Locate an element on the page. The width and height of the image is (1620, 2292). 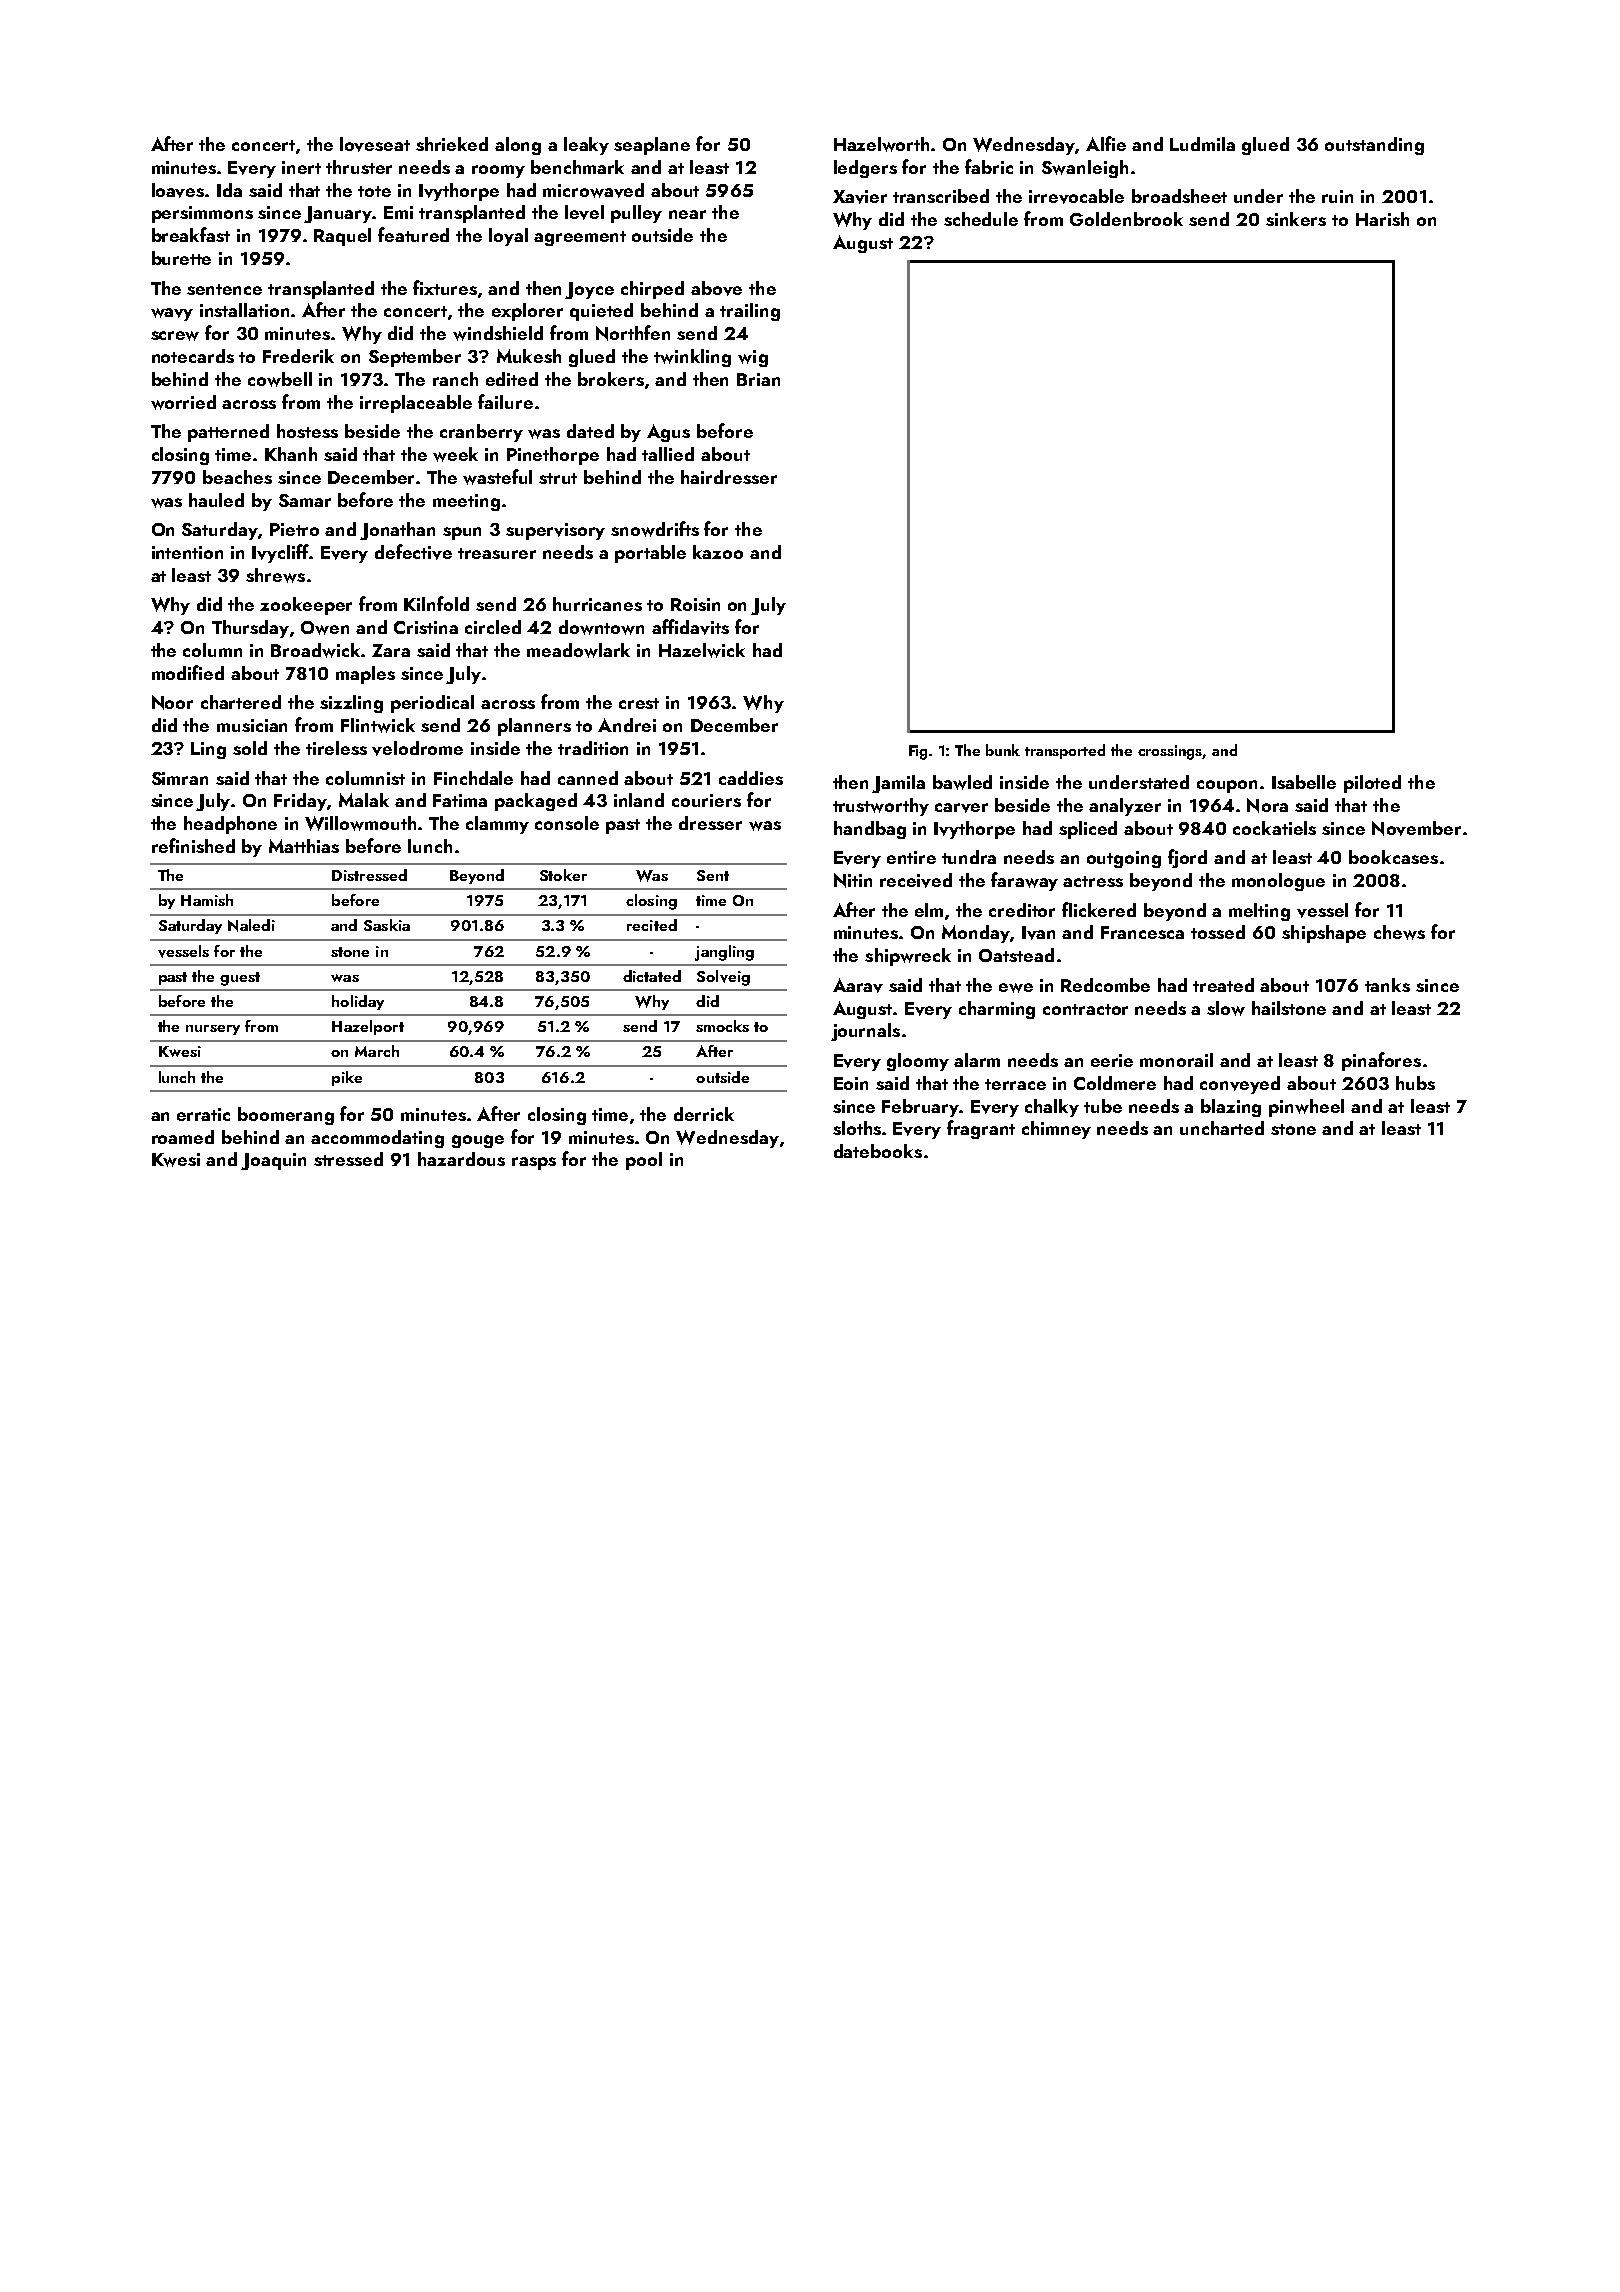
Noor is located at coordinates (172, 702).
